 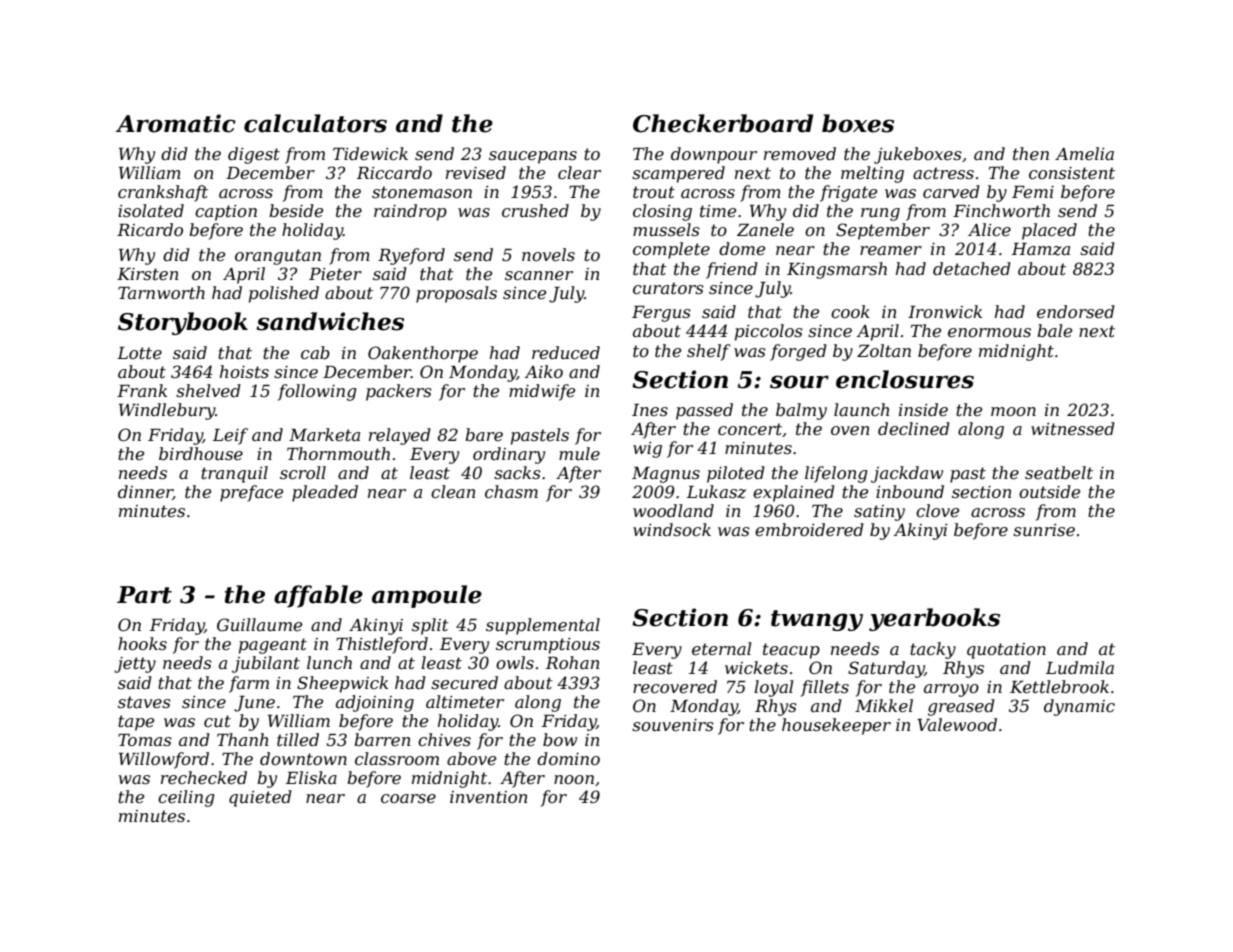 I want to click on saucepans, so click(x=533, y=157).
